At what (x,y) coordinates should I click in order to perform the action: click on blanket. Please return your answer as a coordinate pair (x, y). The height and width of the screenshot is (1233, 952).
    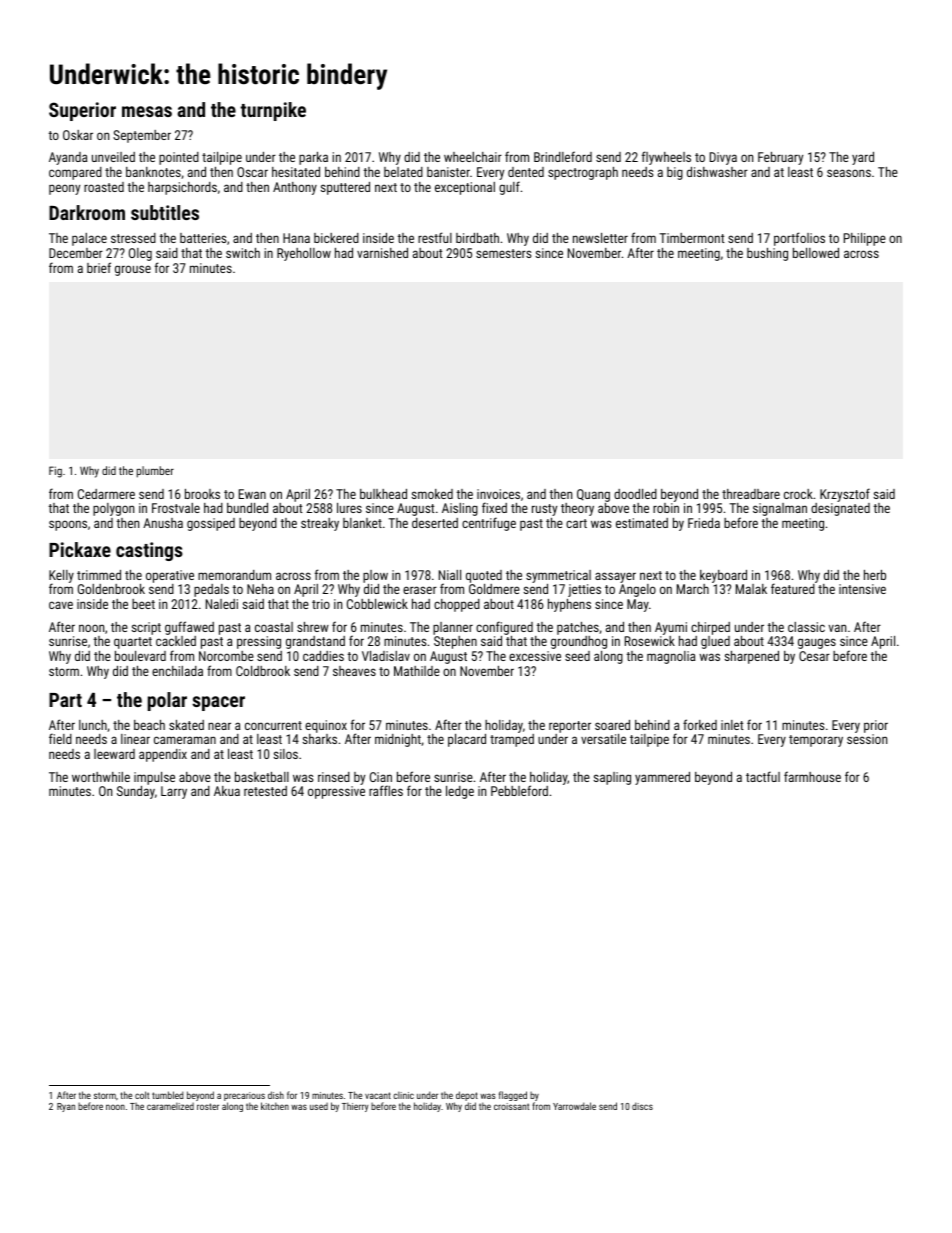
    Looking at the image, I should click on (362, 523).
